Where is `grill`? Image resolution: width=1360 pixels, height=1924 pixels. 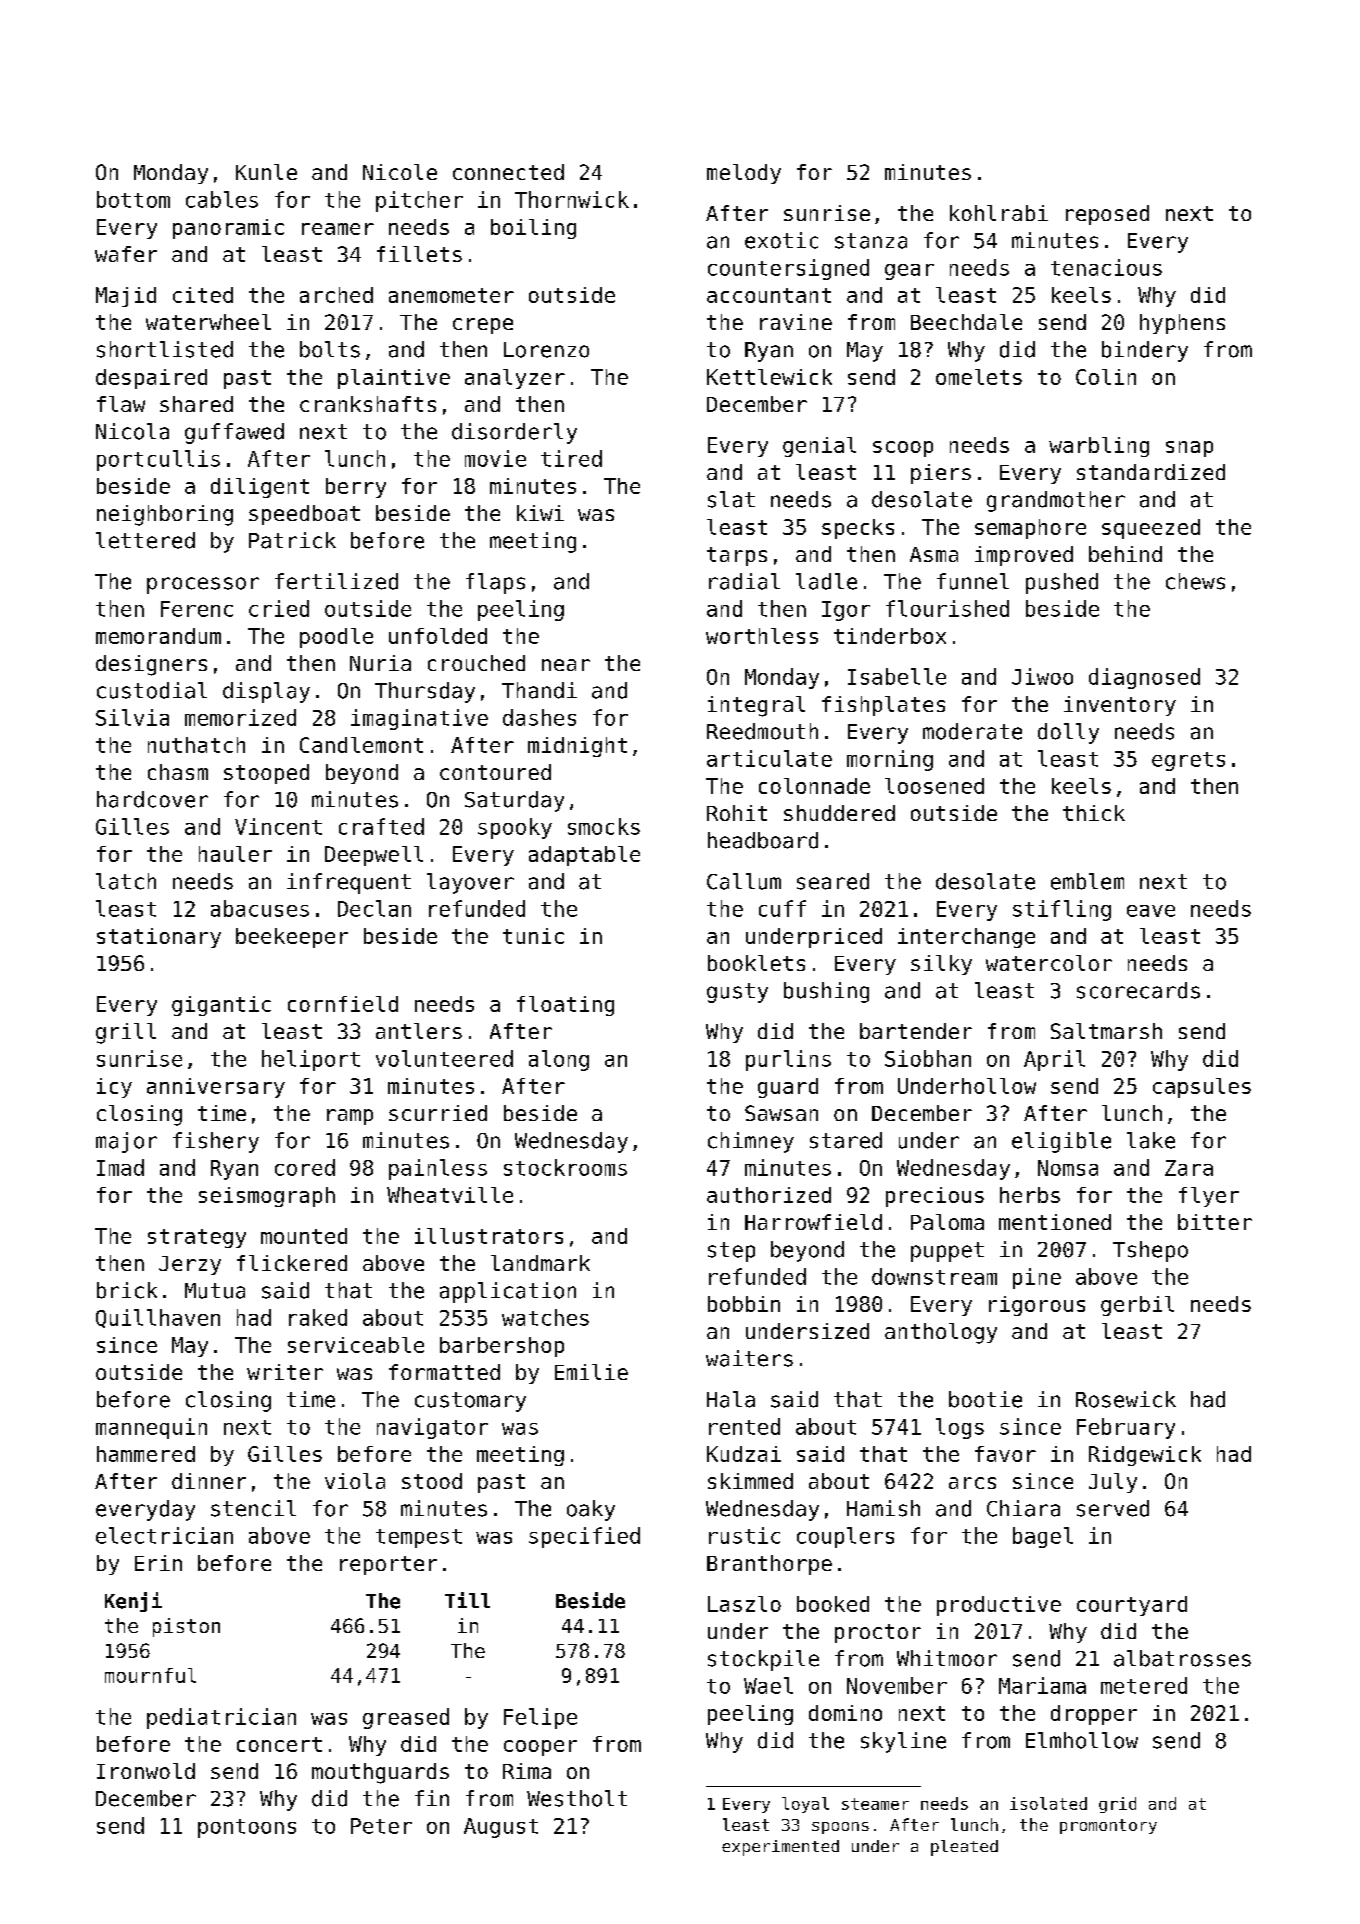 grill is located at coordinates (126, 1033).
